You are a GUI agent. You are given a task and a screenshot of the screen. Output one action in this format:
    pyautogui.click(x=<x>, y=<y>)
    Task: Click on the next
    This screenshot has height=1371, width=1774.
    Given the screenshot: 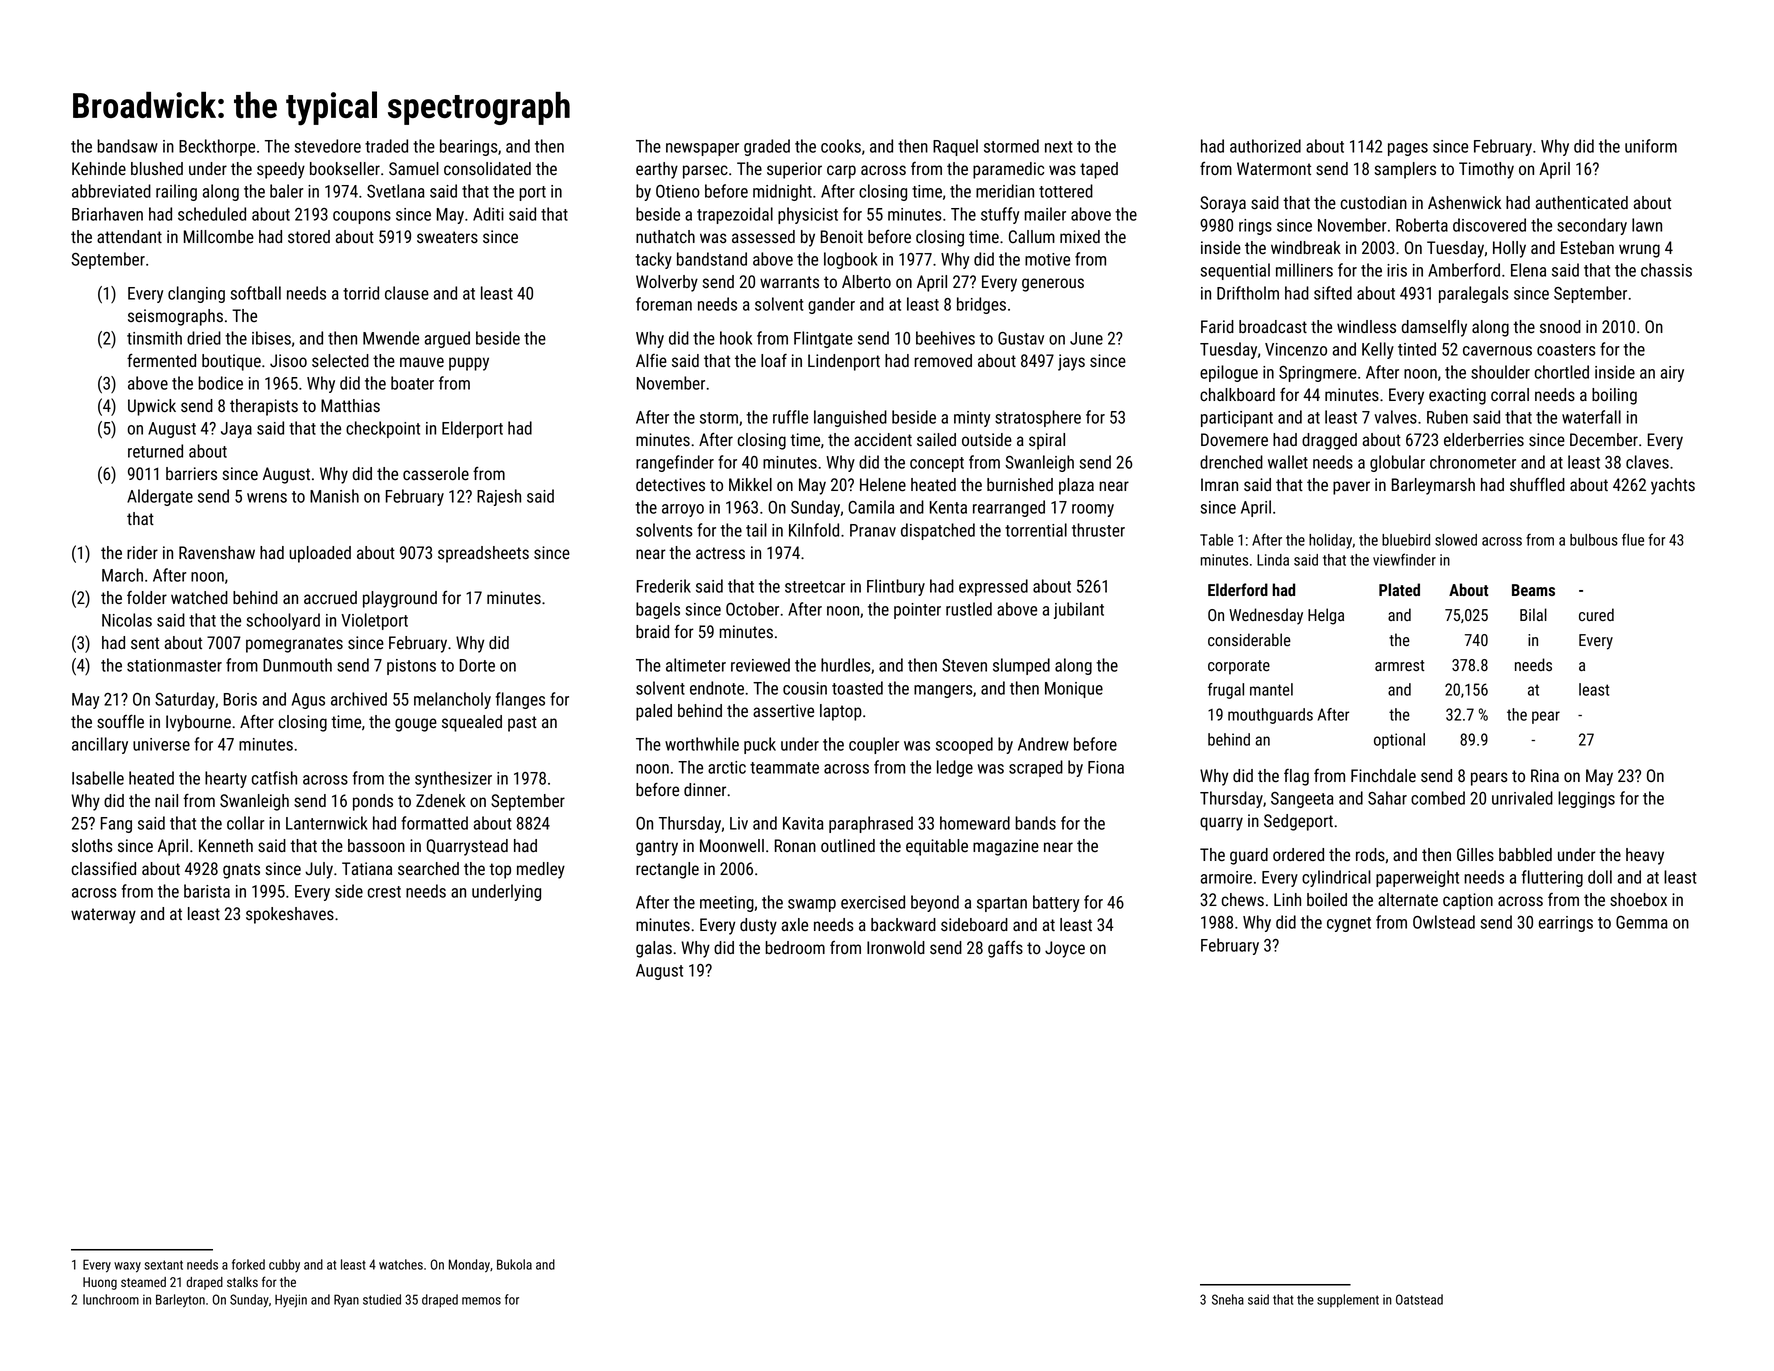 What is the action you would take?
    pyautogui.click(x=1059, y=147)
